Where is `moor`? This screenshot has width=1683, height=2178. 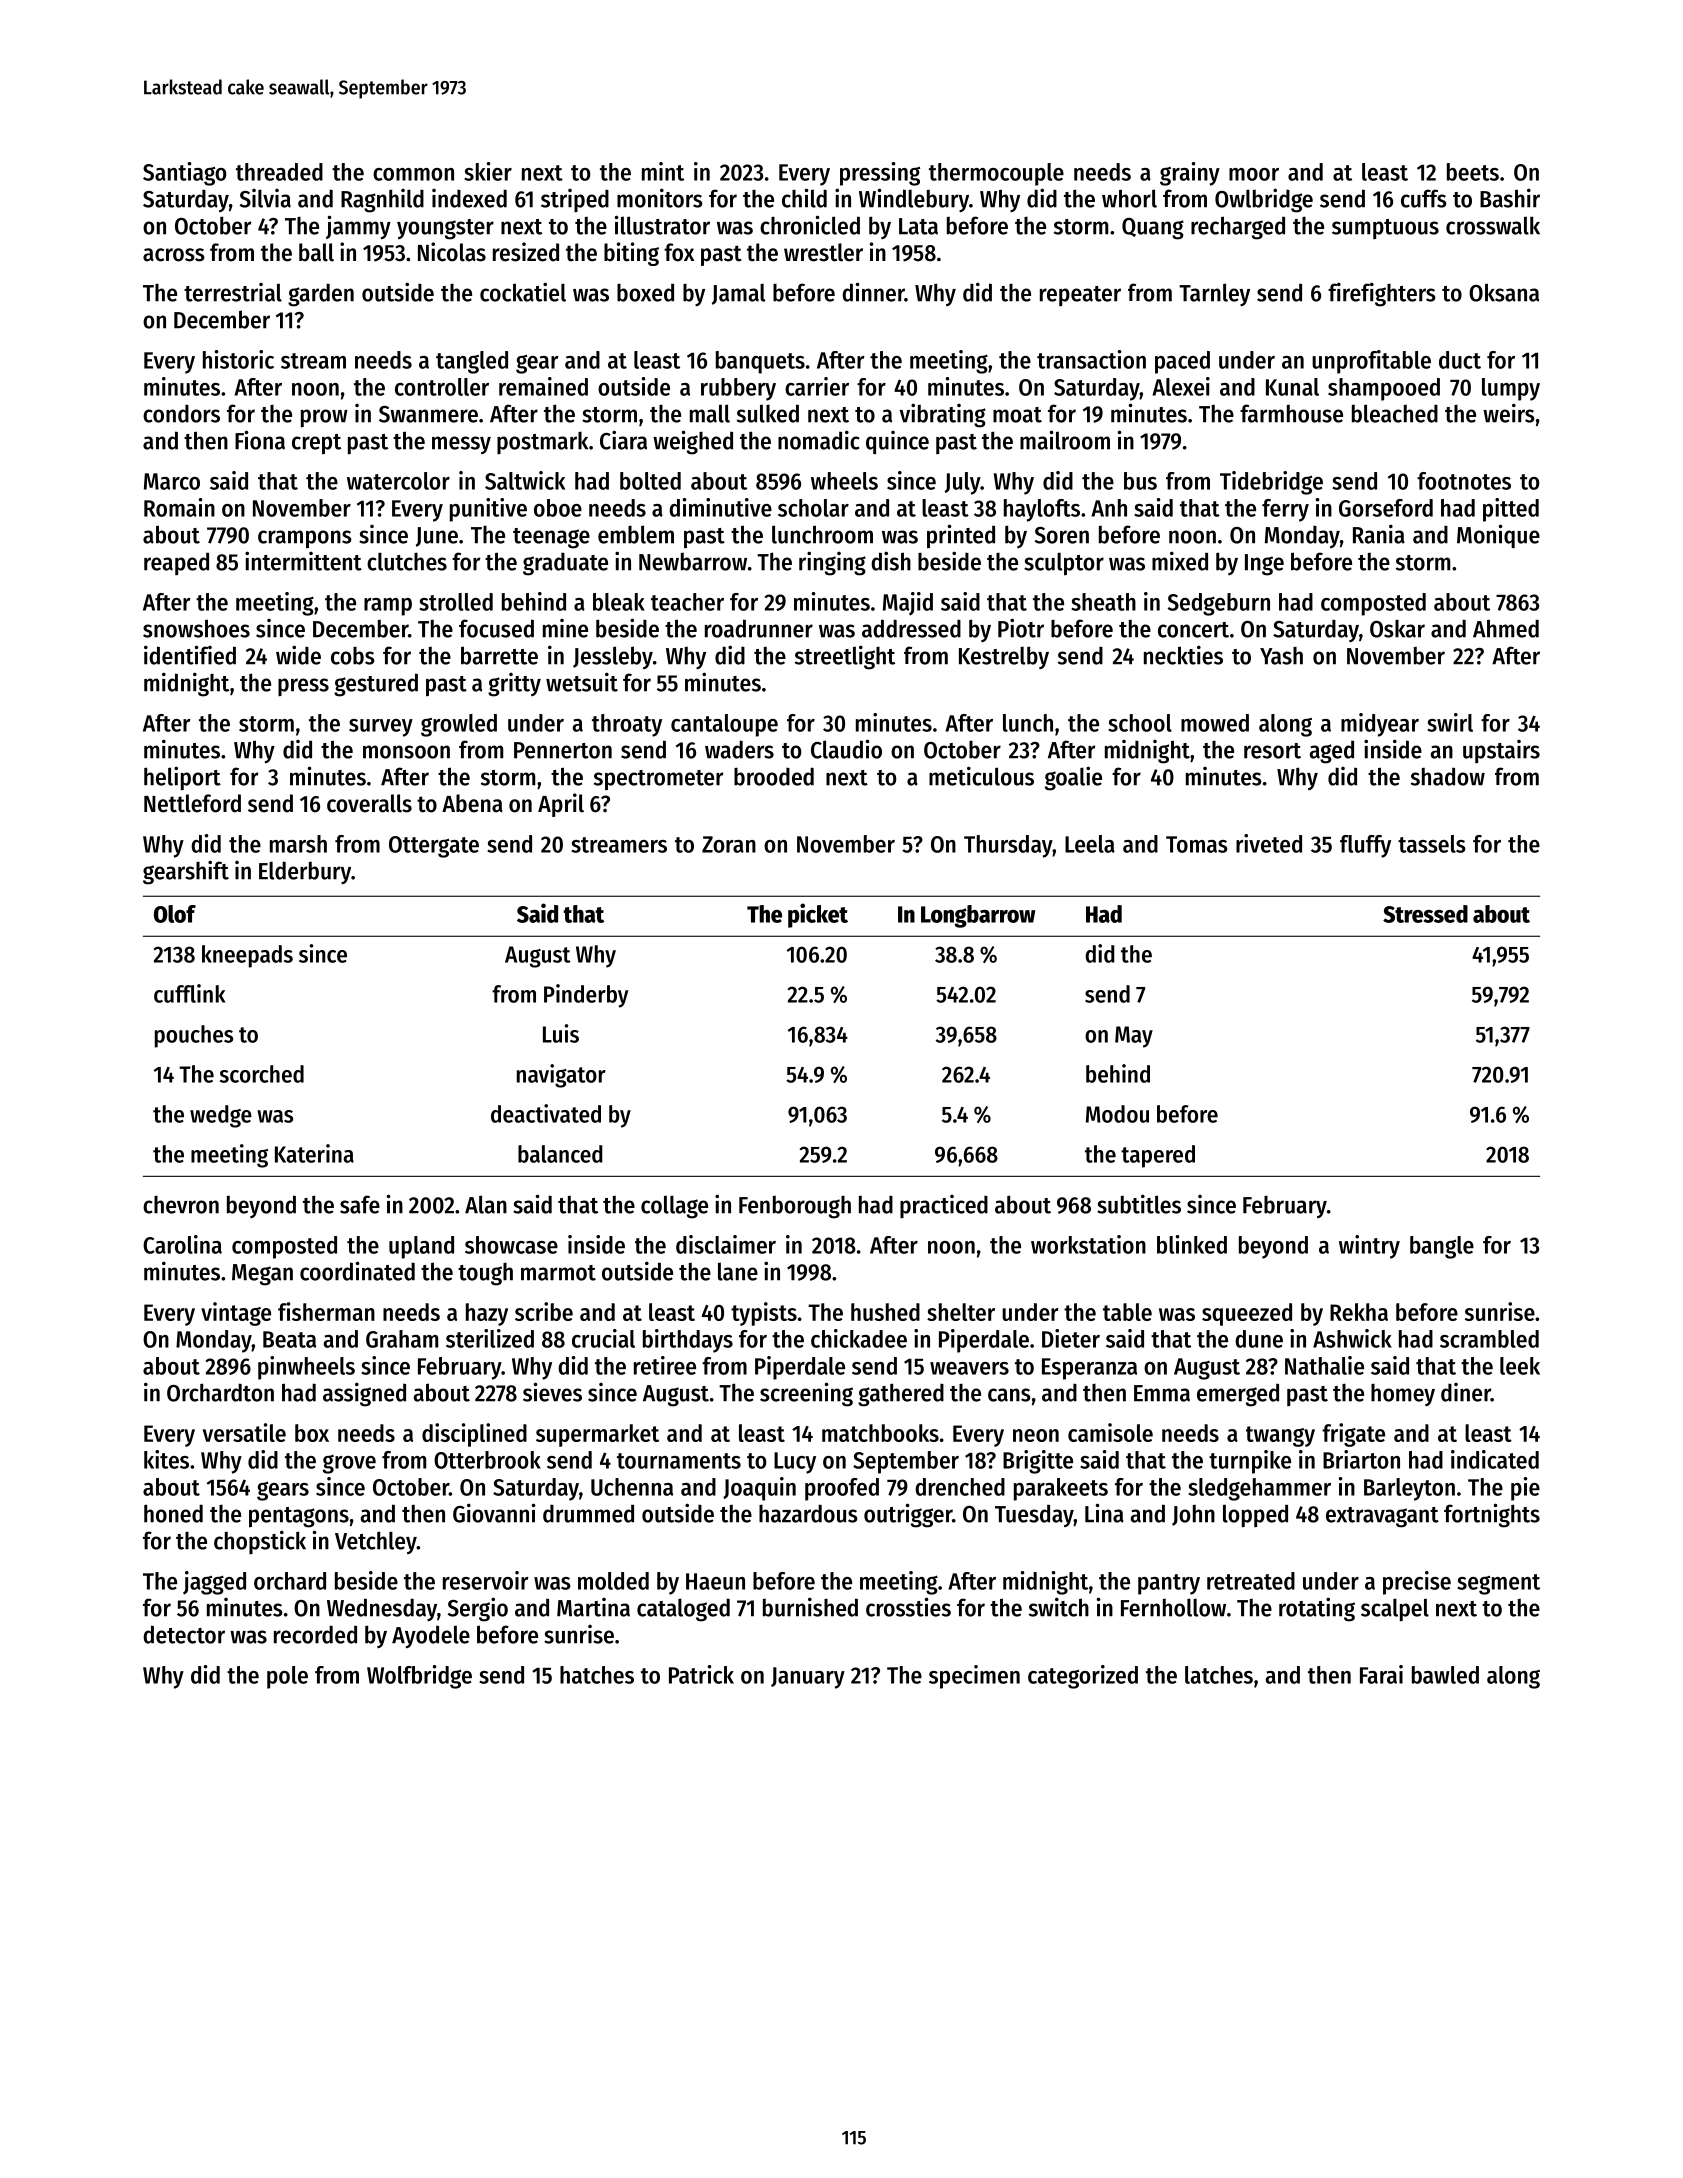 moor is located at coordinates (1254, 174).
